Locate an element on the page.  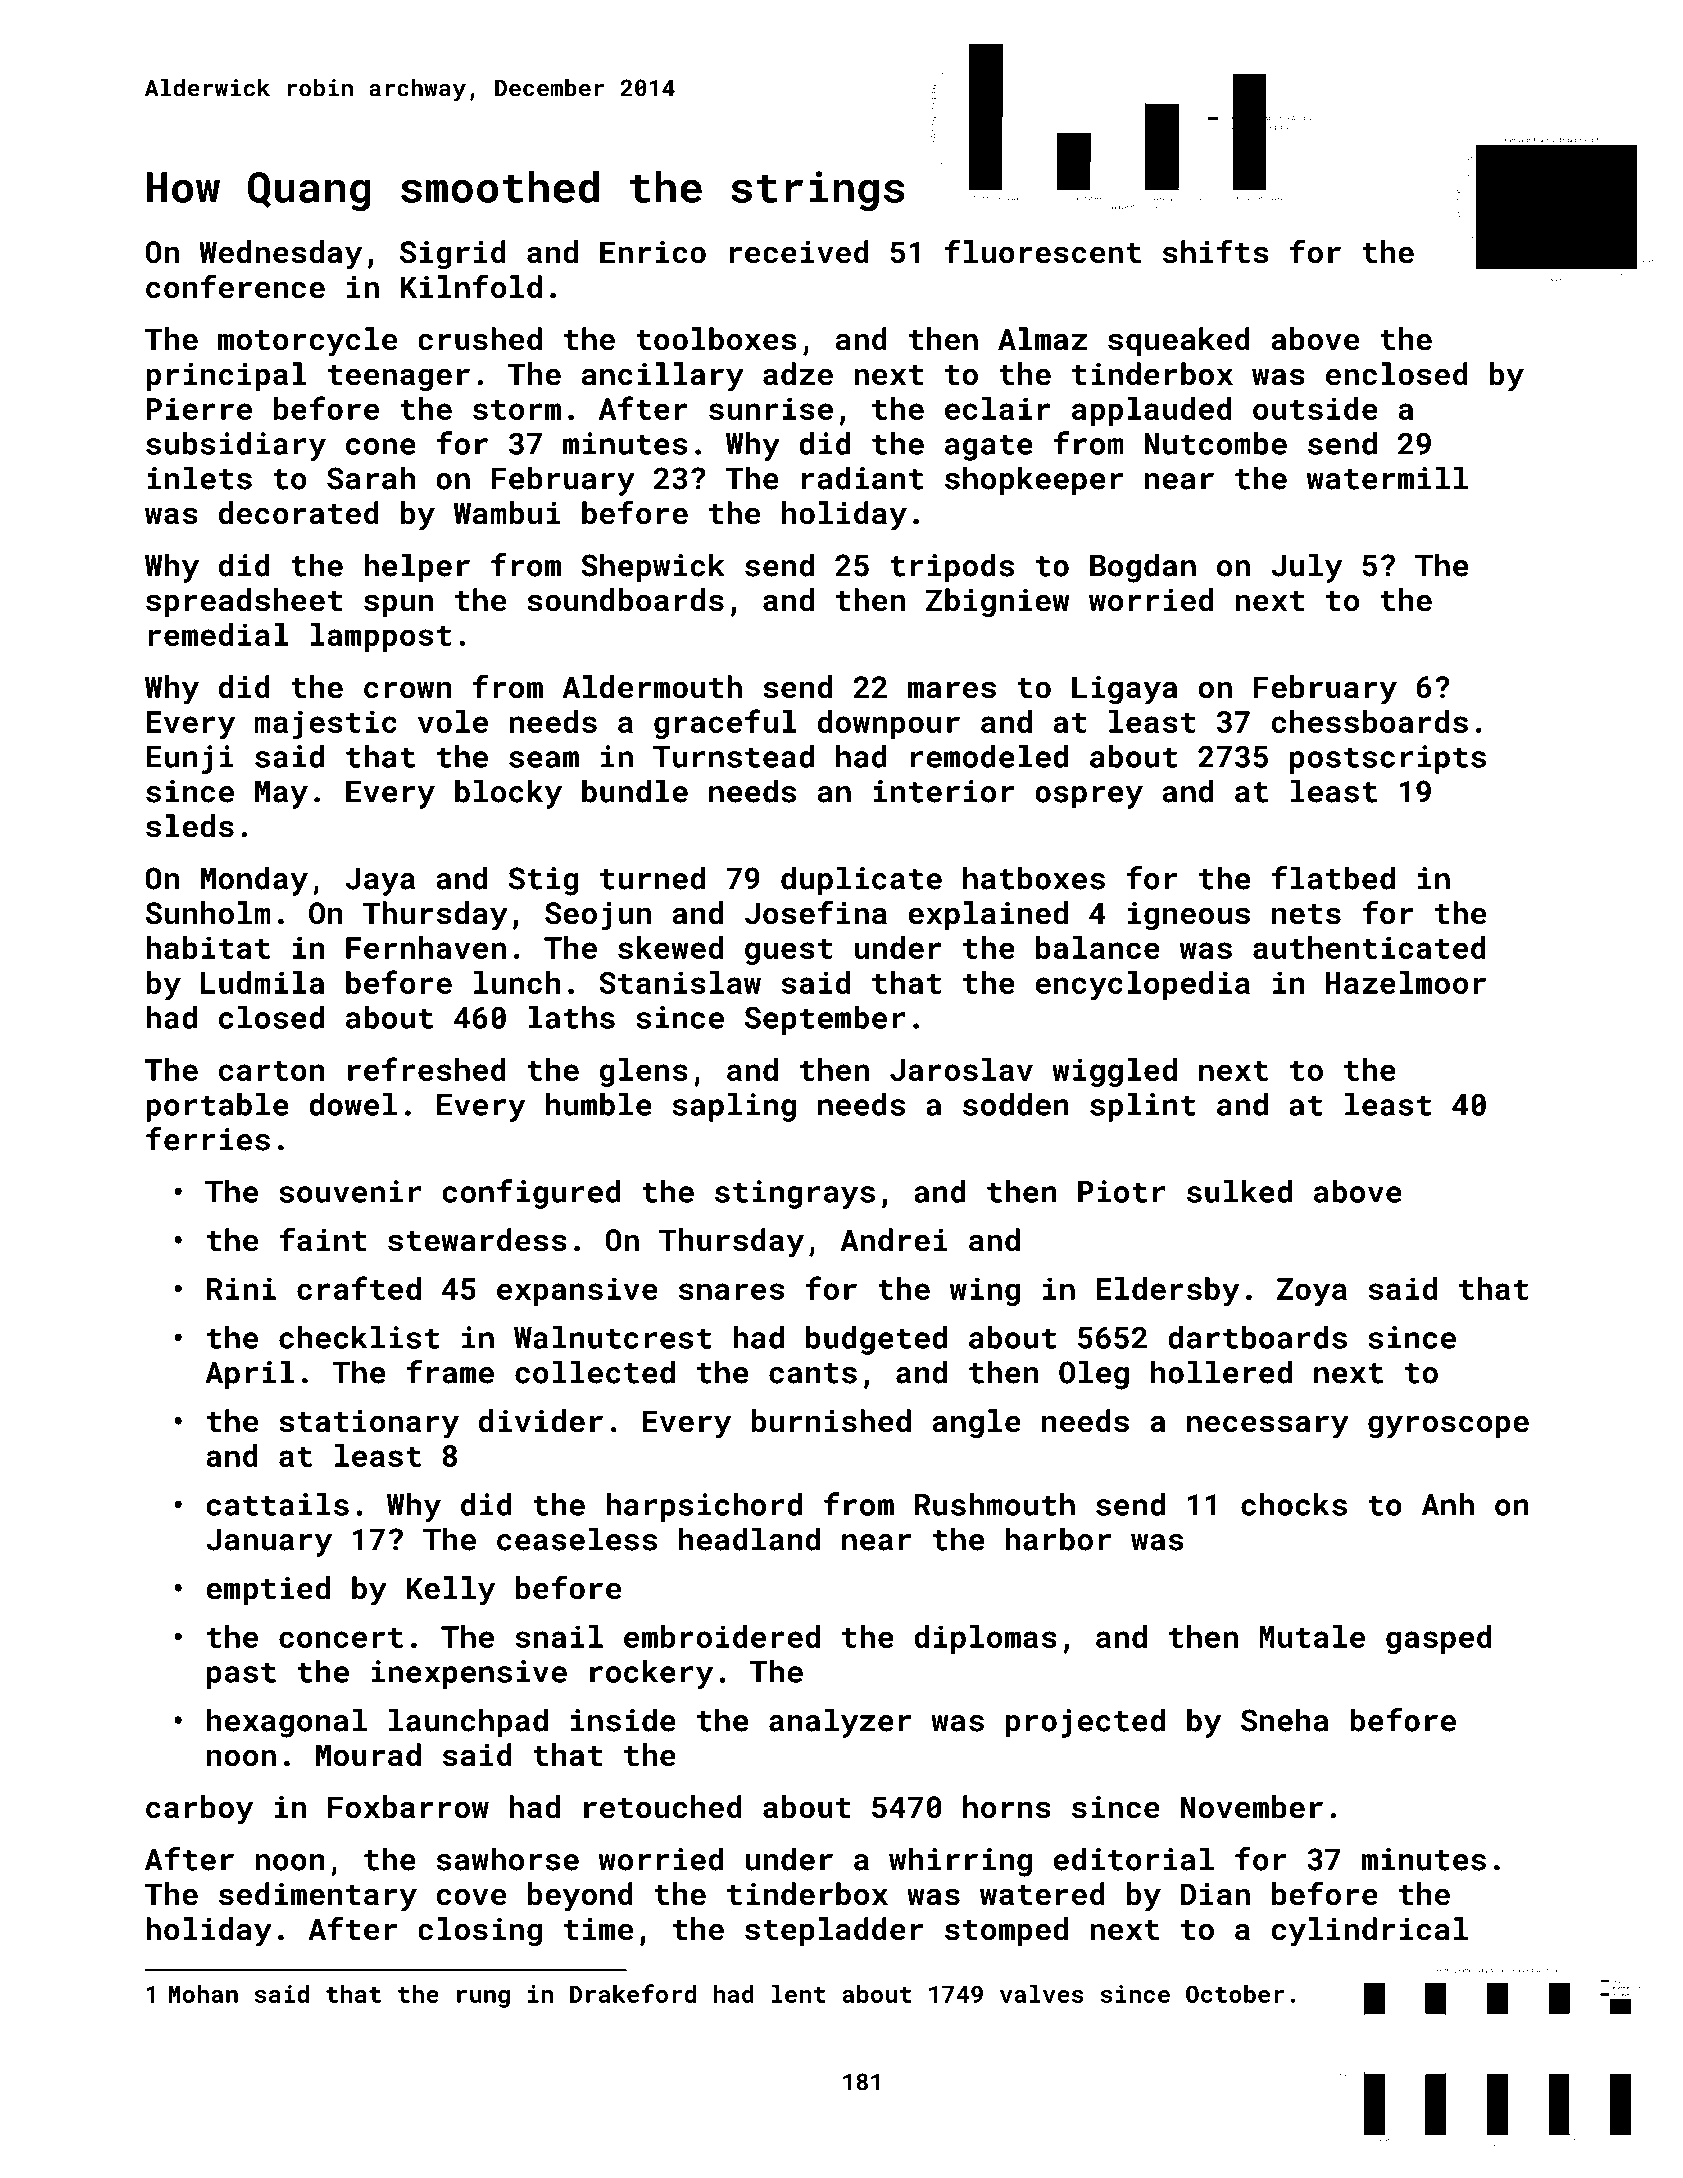
Enrico is located at coordinates (653, 252).
